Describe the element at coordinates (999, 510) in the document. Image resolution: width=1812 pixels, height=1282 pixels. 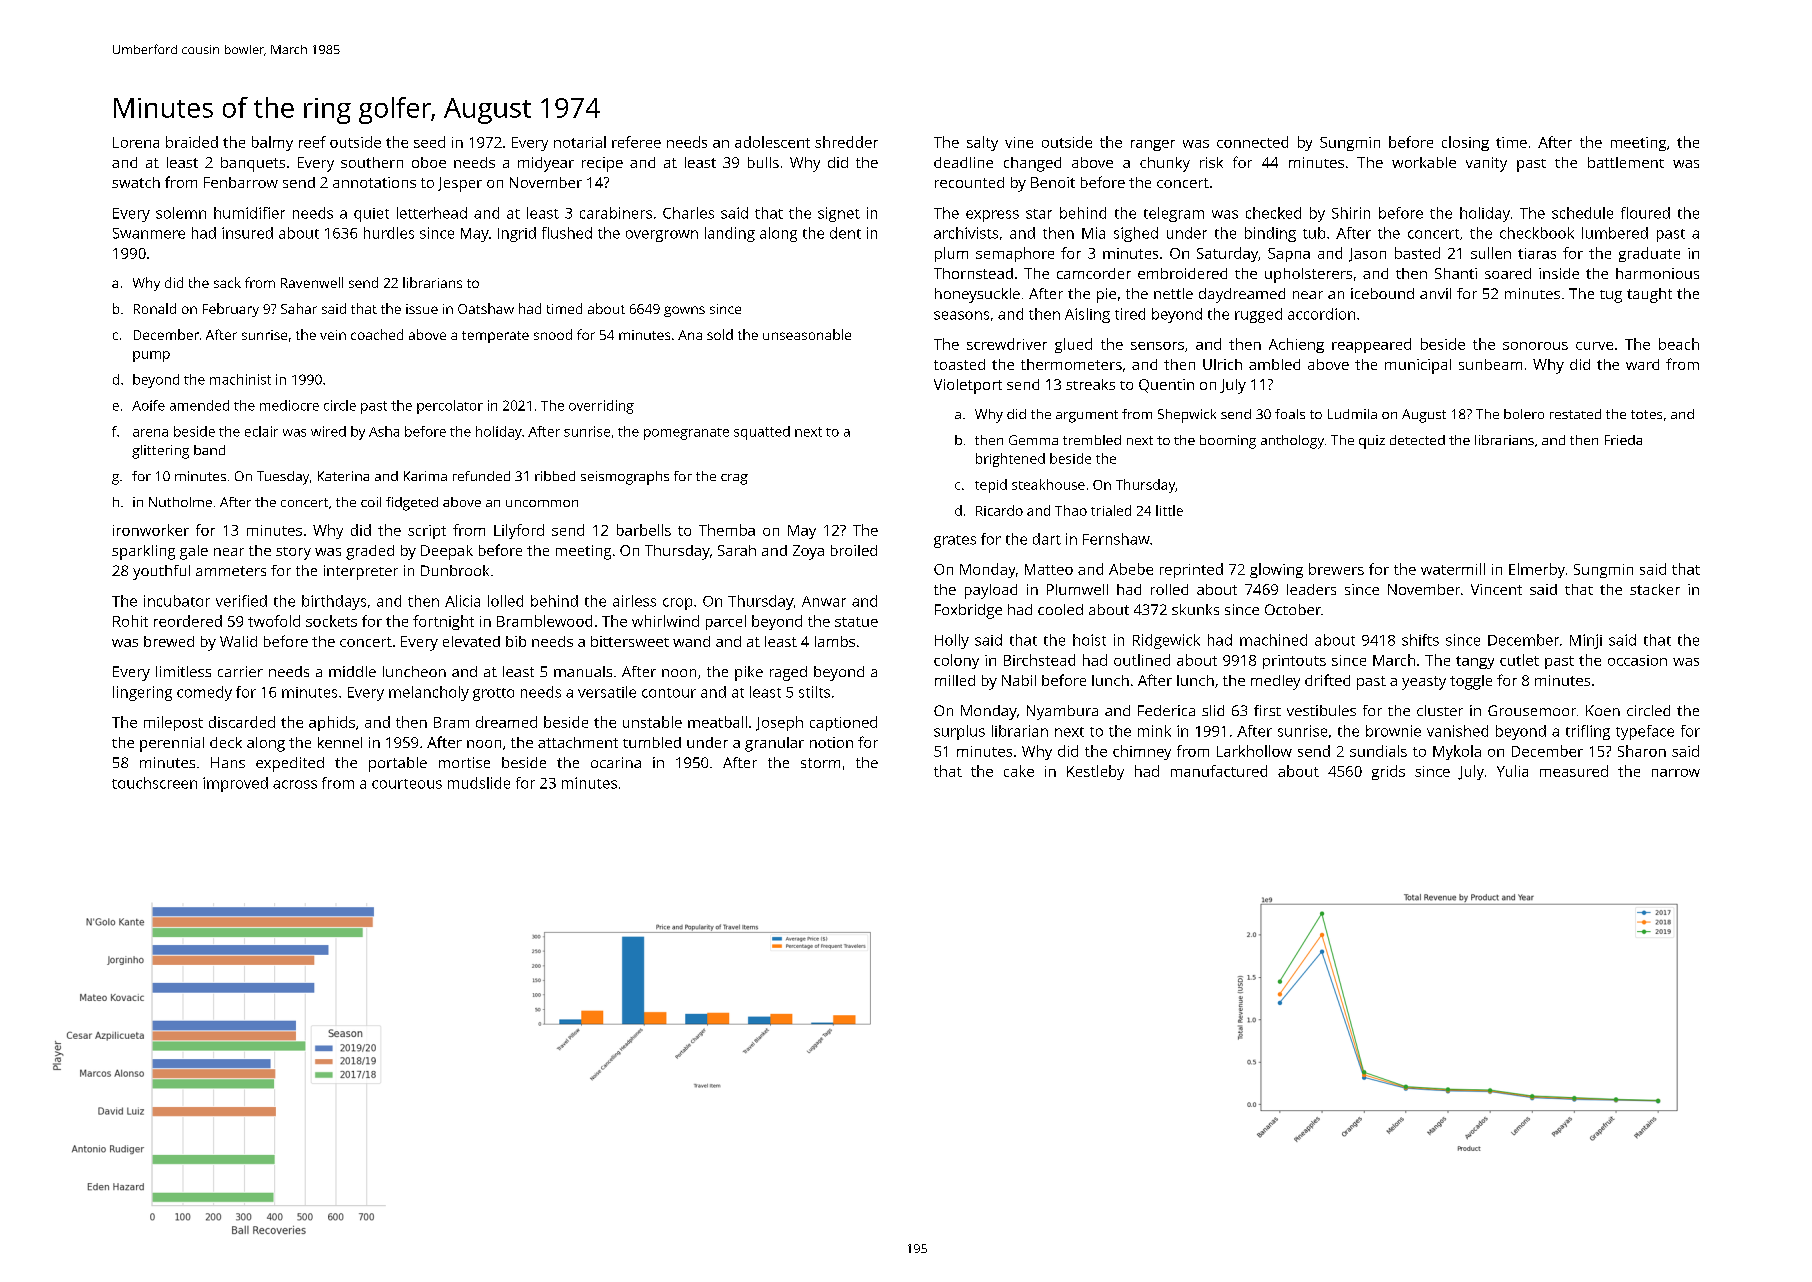
I see `Ricardo` at that location.
